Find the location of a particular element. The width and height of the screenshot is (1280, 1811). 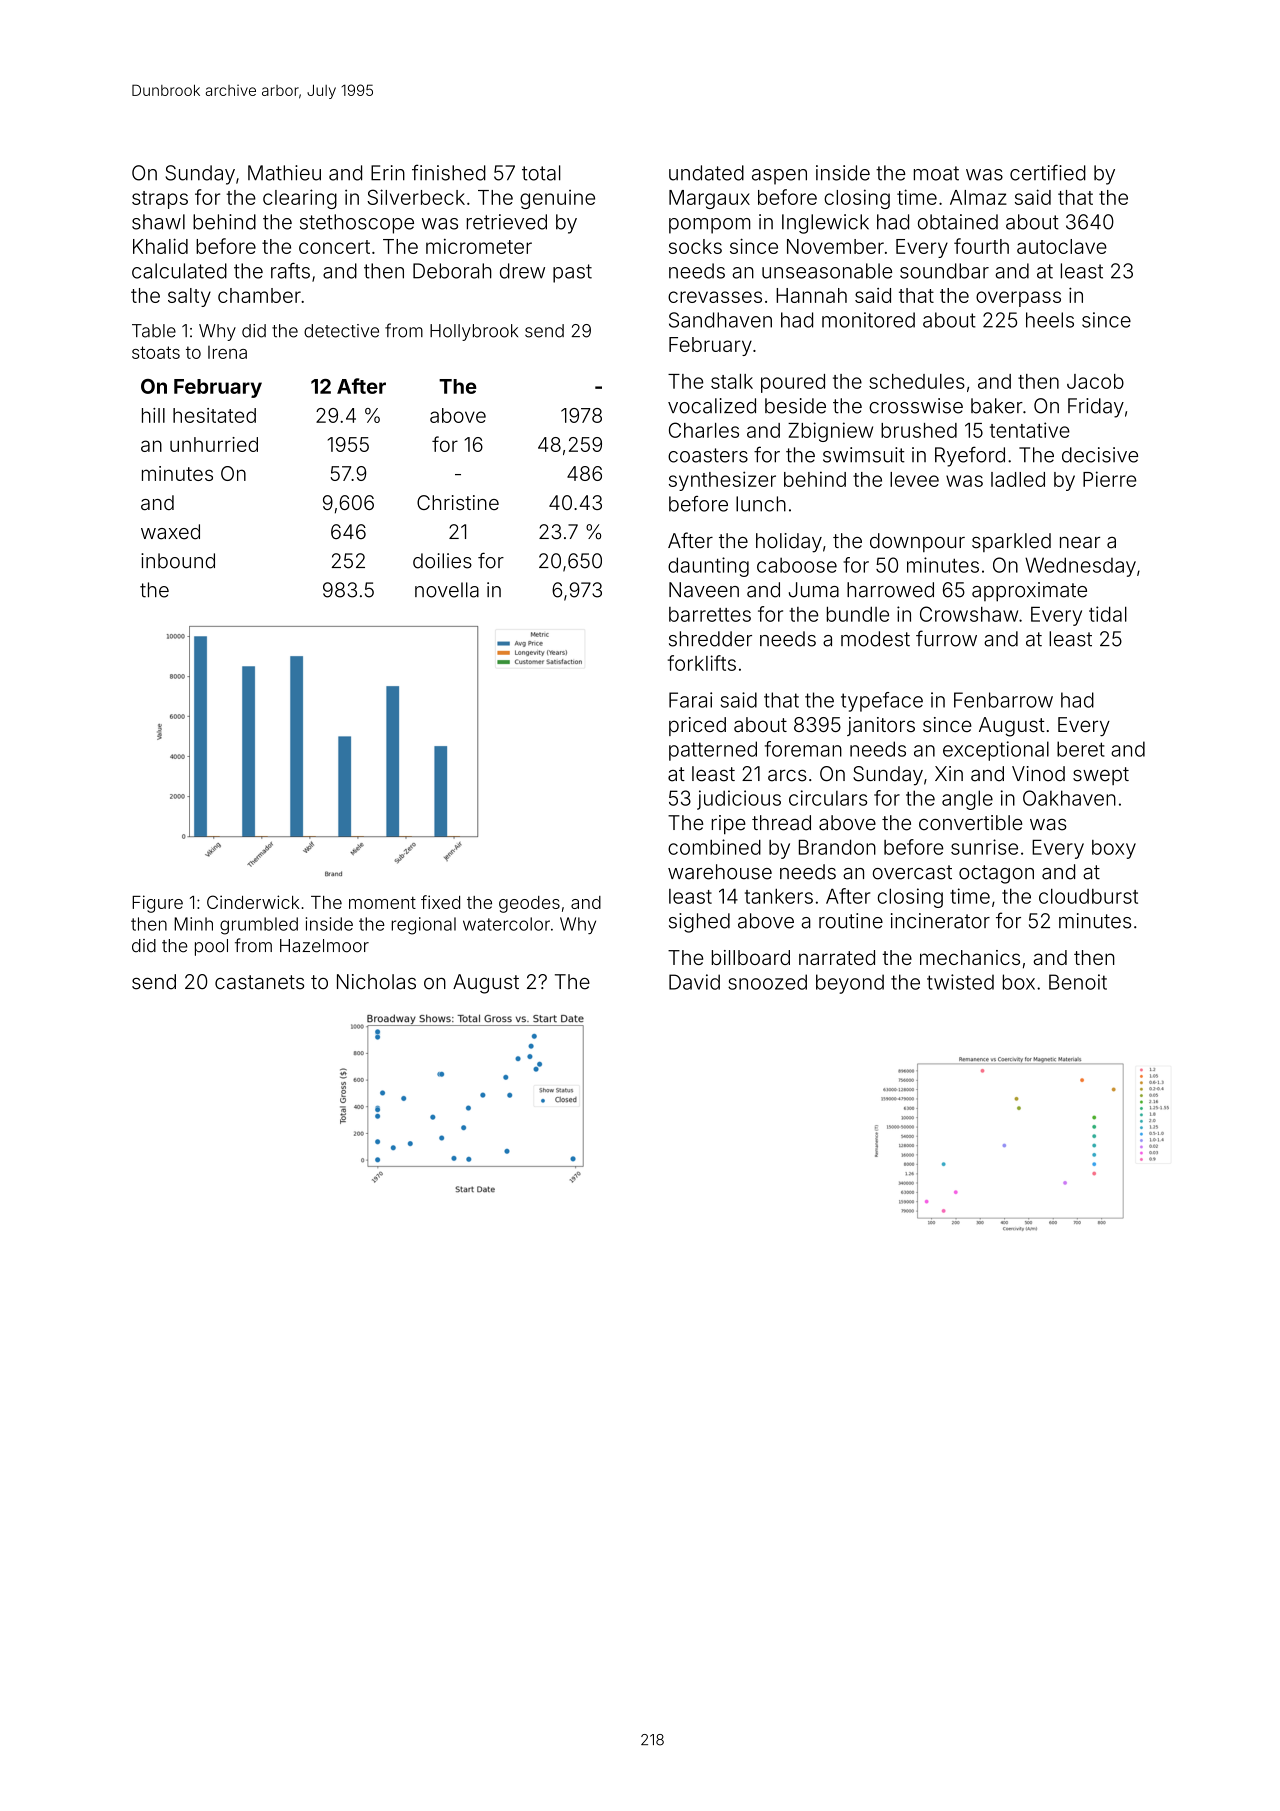

certified is located at coordinates (1048, 172).
